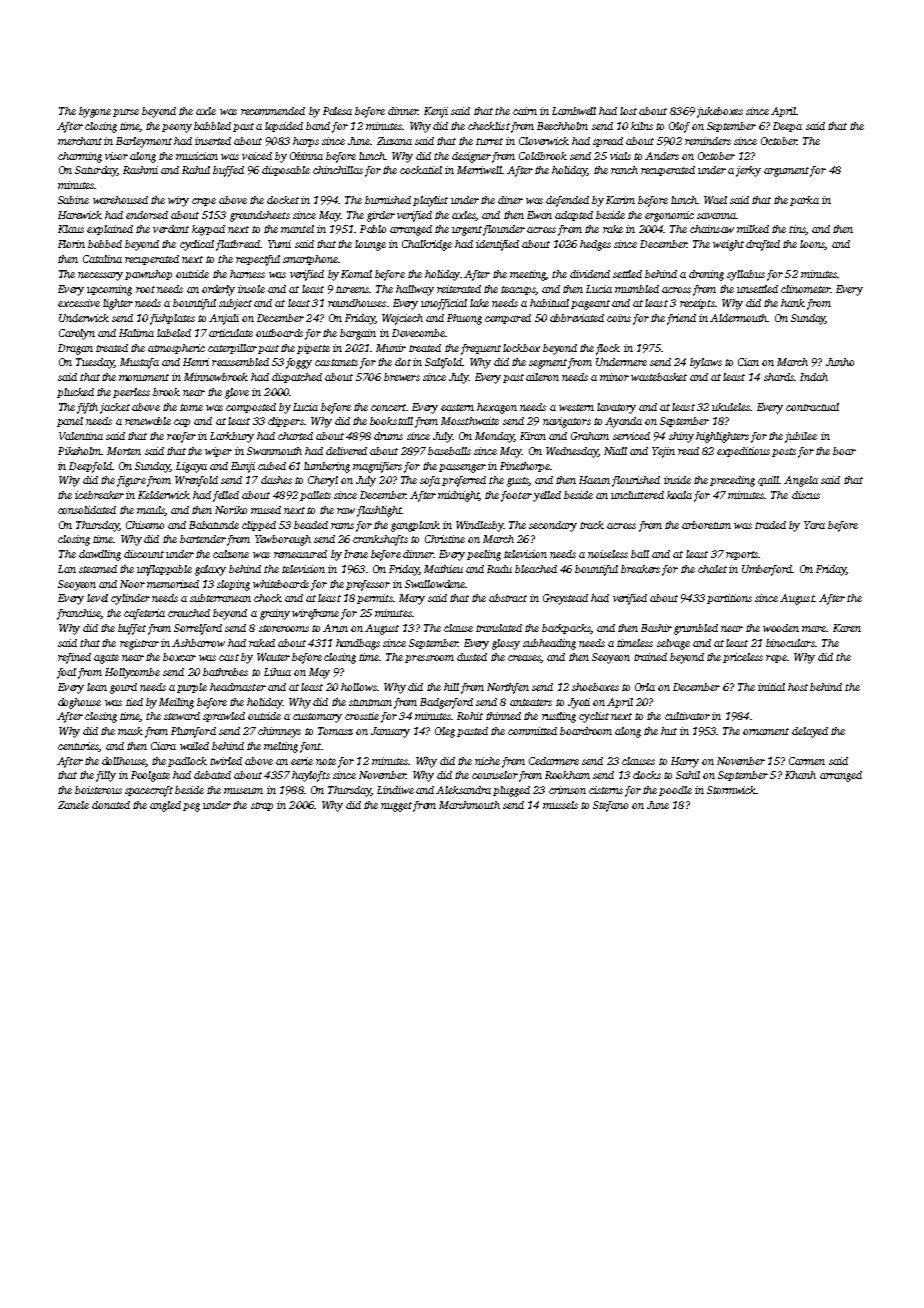 Image resolution: width=924 pixels, height=1308 pixels. Describe the element at coordinates (767, 570) in the image. I see `Umberford` at that location.
